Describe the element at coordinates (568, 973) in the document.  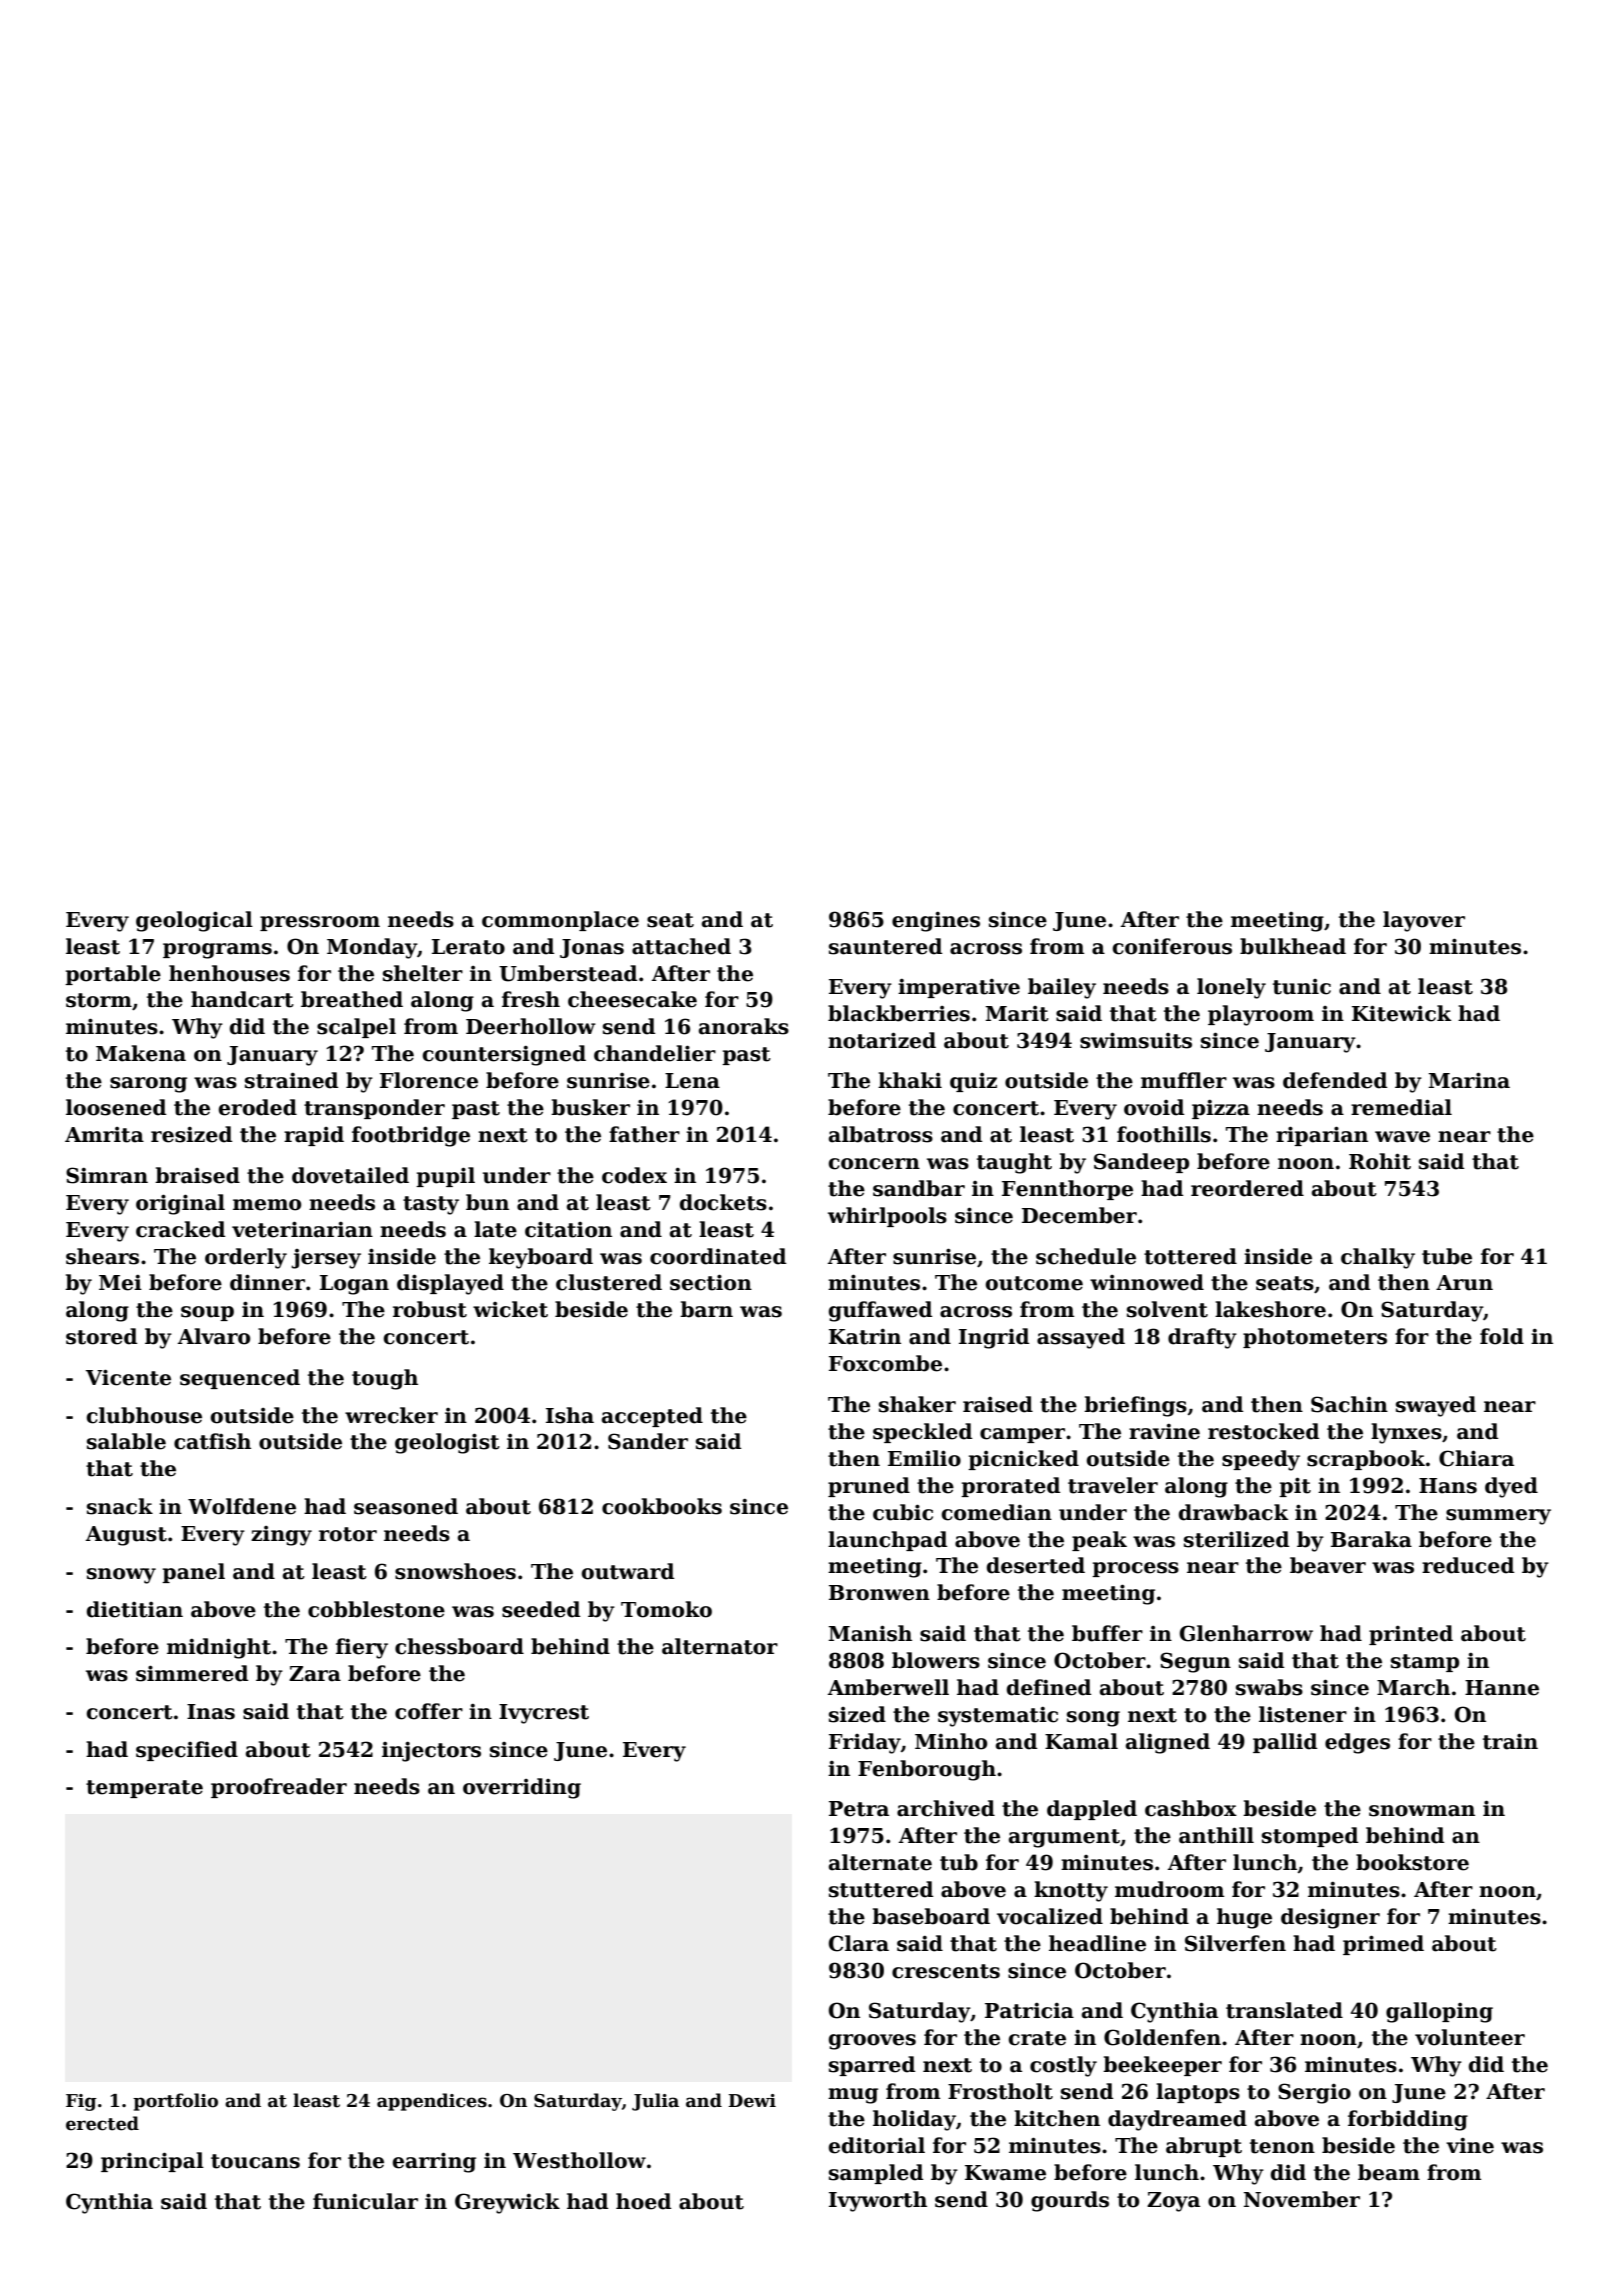
I see `Umberstead` at that location.
